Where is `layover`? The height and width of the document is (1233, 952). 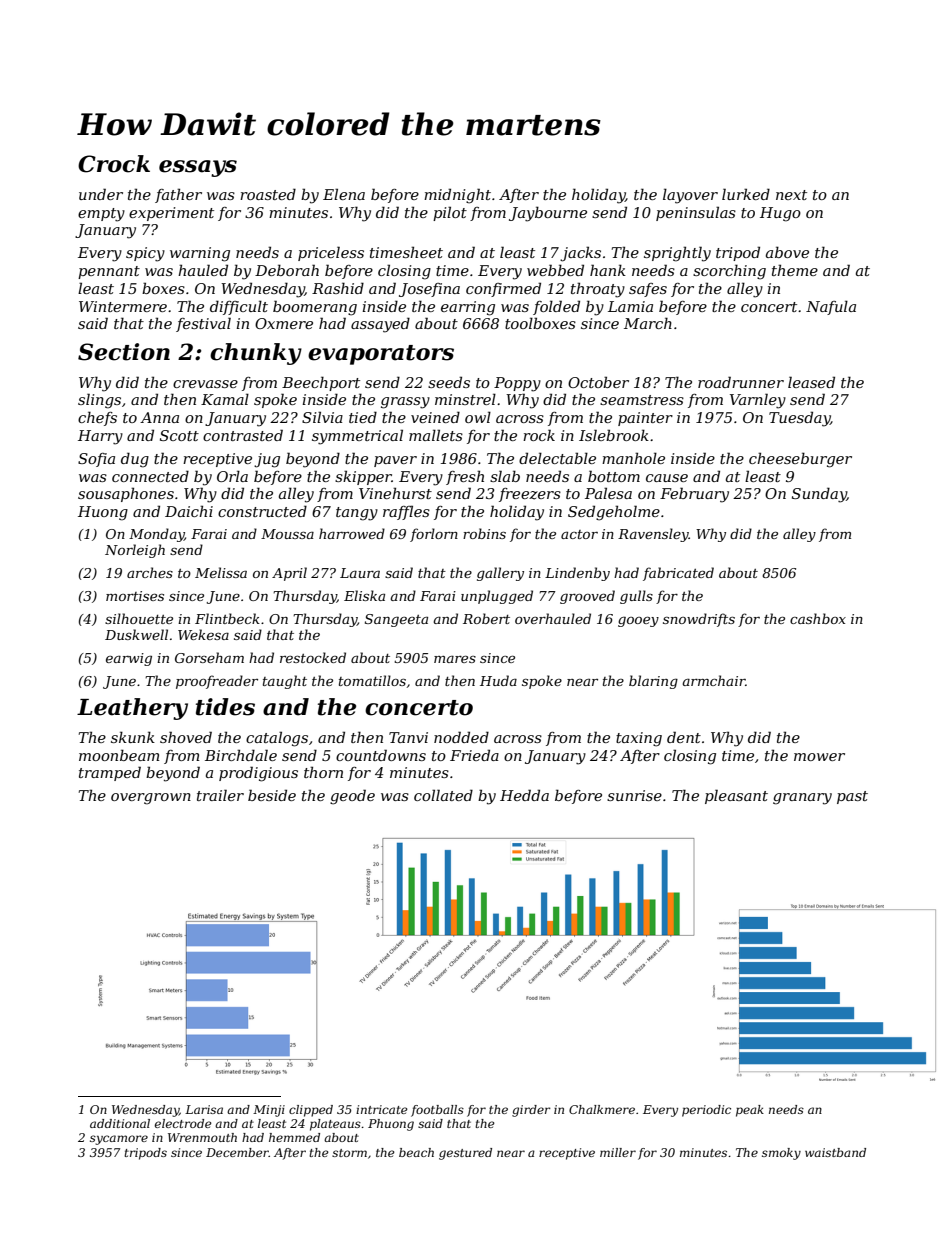 layover is located at coordinates (690, 196).
